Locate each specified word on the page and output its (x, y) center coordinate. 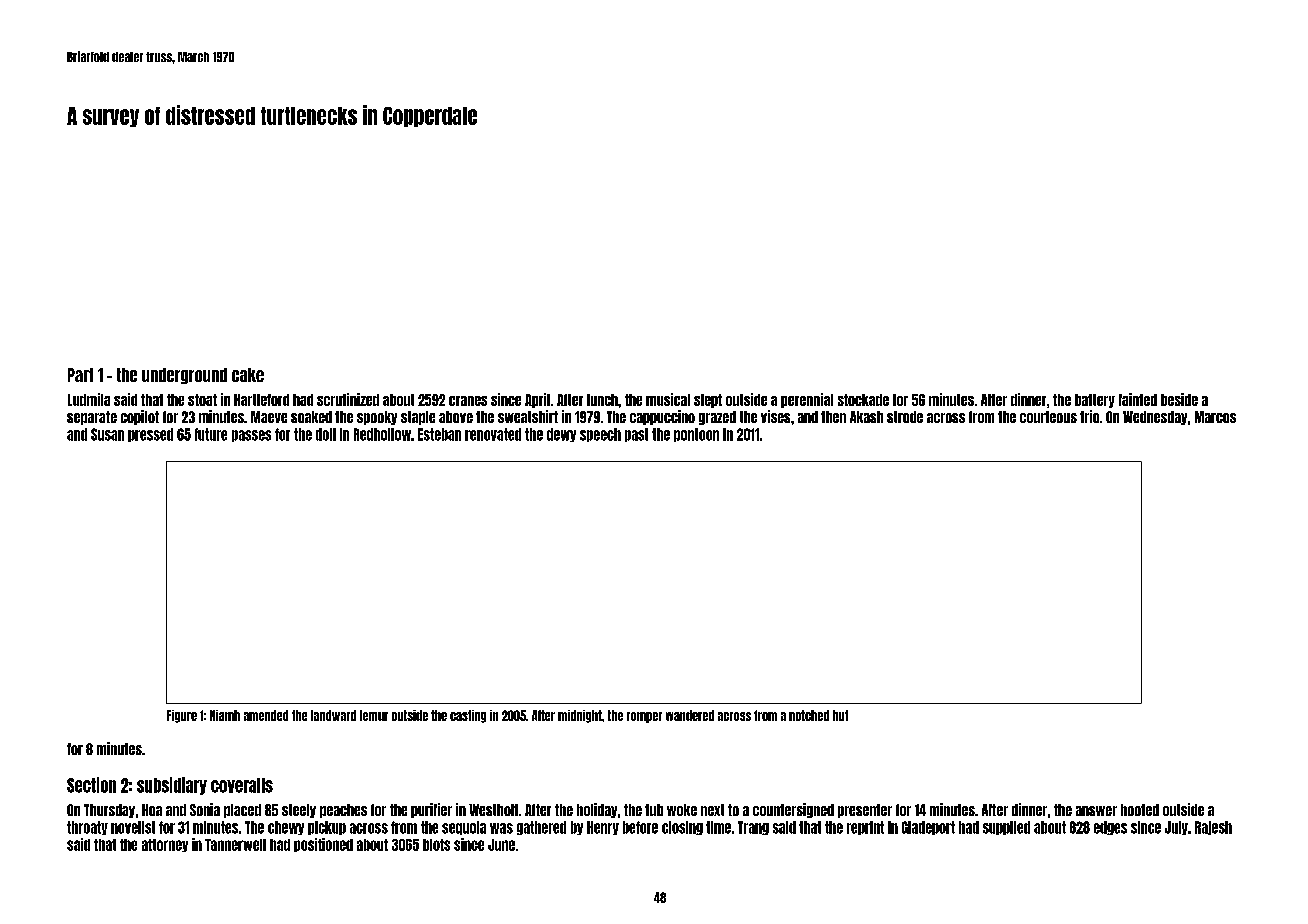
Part (80, 375)
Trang (753, 828)
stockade (863, 400)
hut (840, 715)
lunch (602, 400)
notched (809, 715)
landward (333, 715)
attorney (165, 845)
